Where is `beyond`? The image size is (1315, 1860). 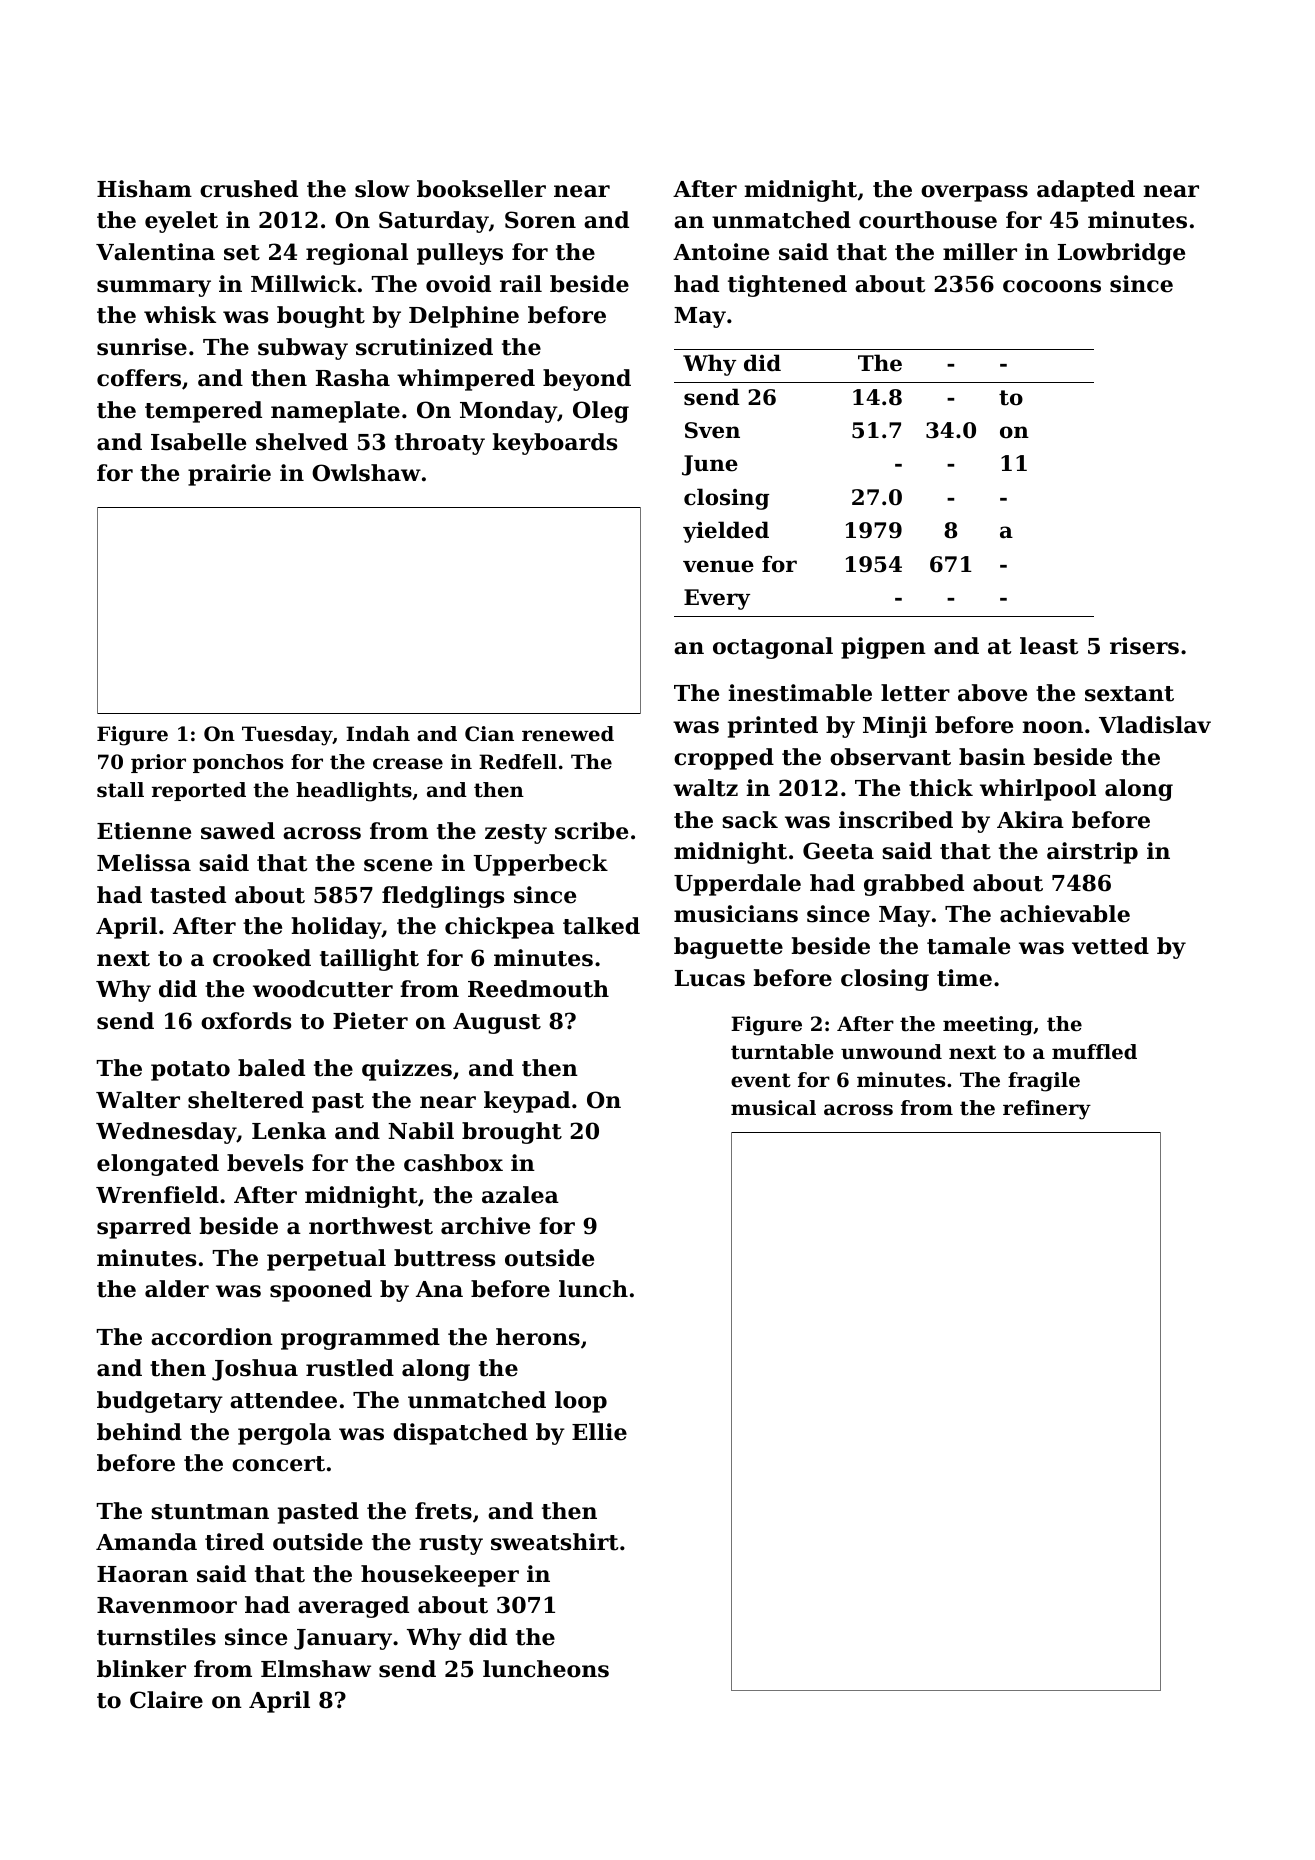
beyond is located at coordinates (587, 380).
